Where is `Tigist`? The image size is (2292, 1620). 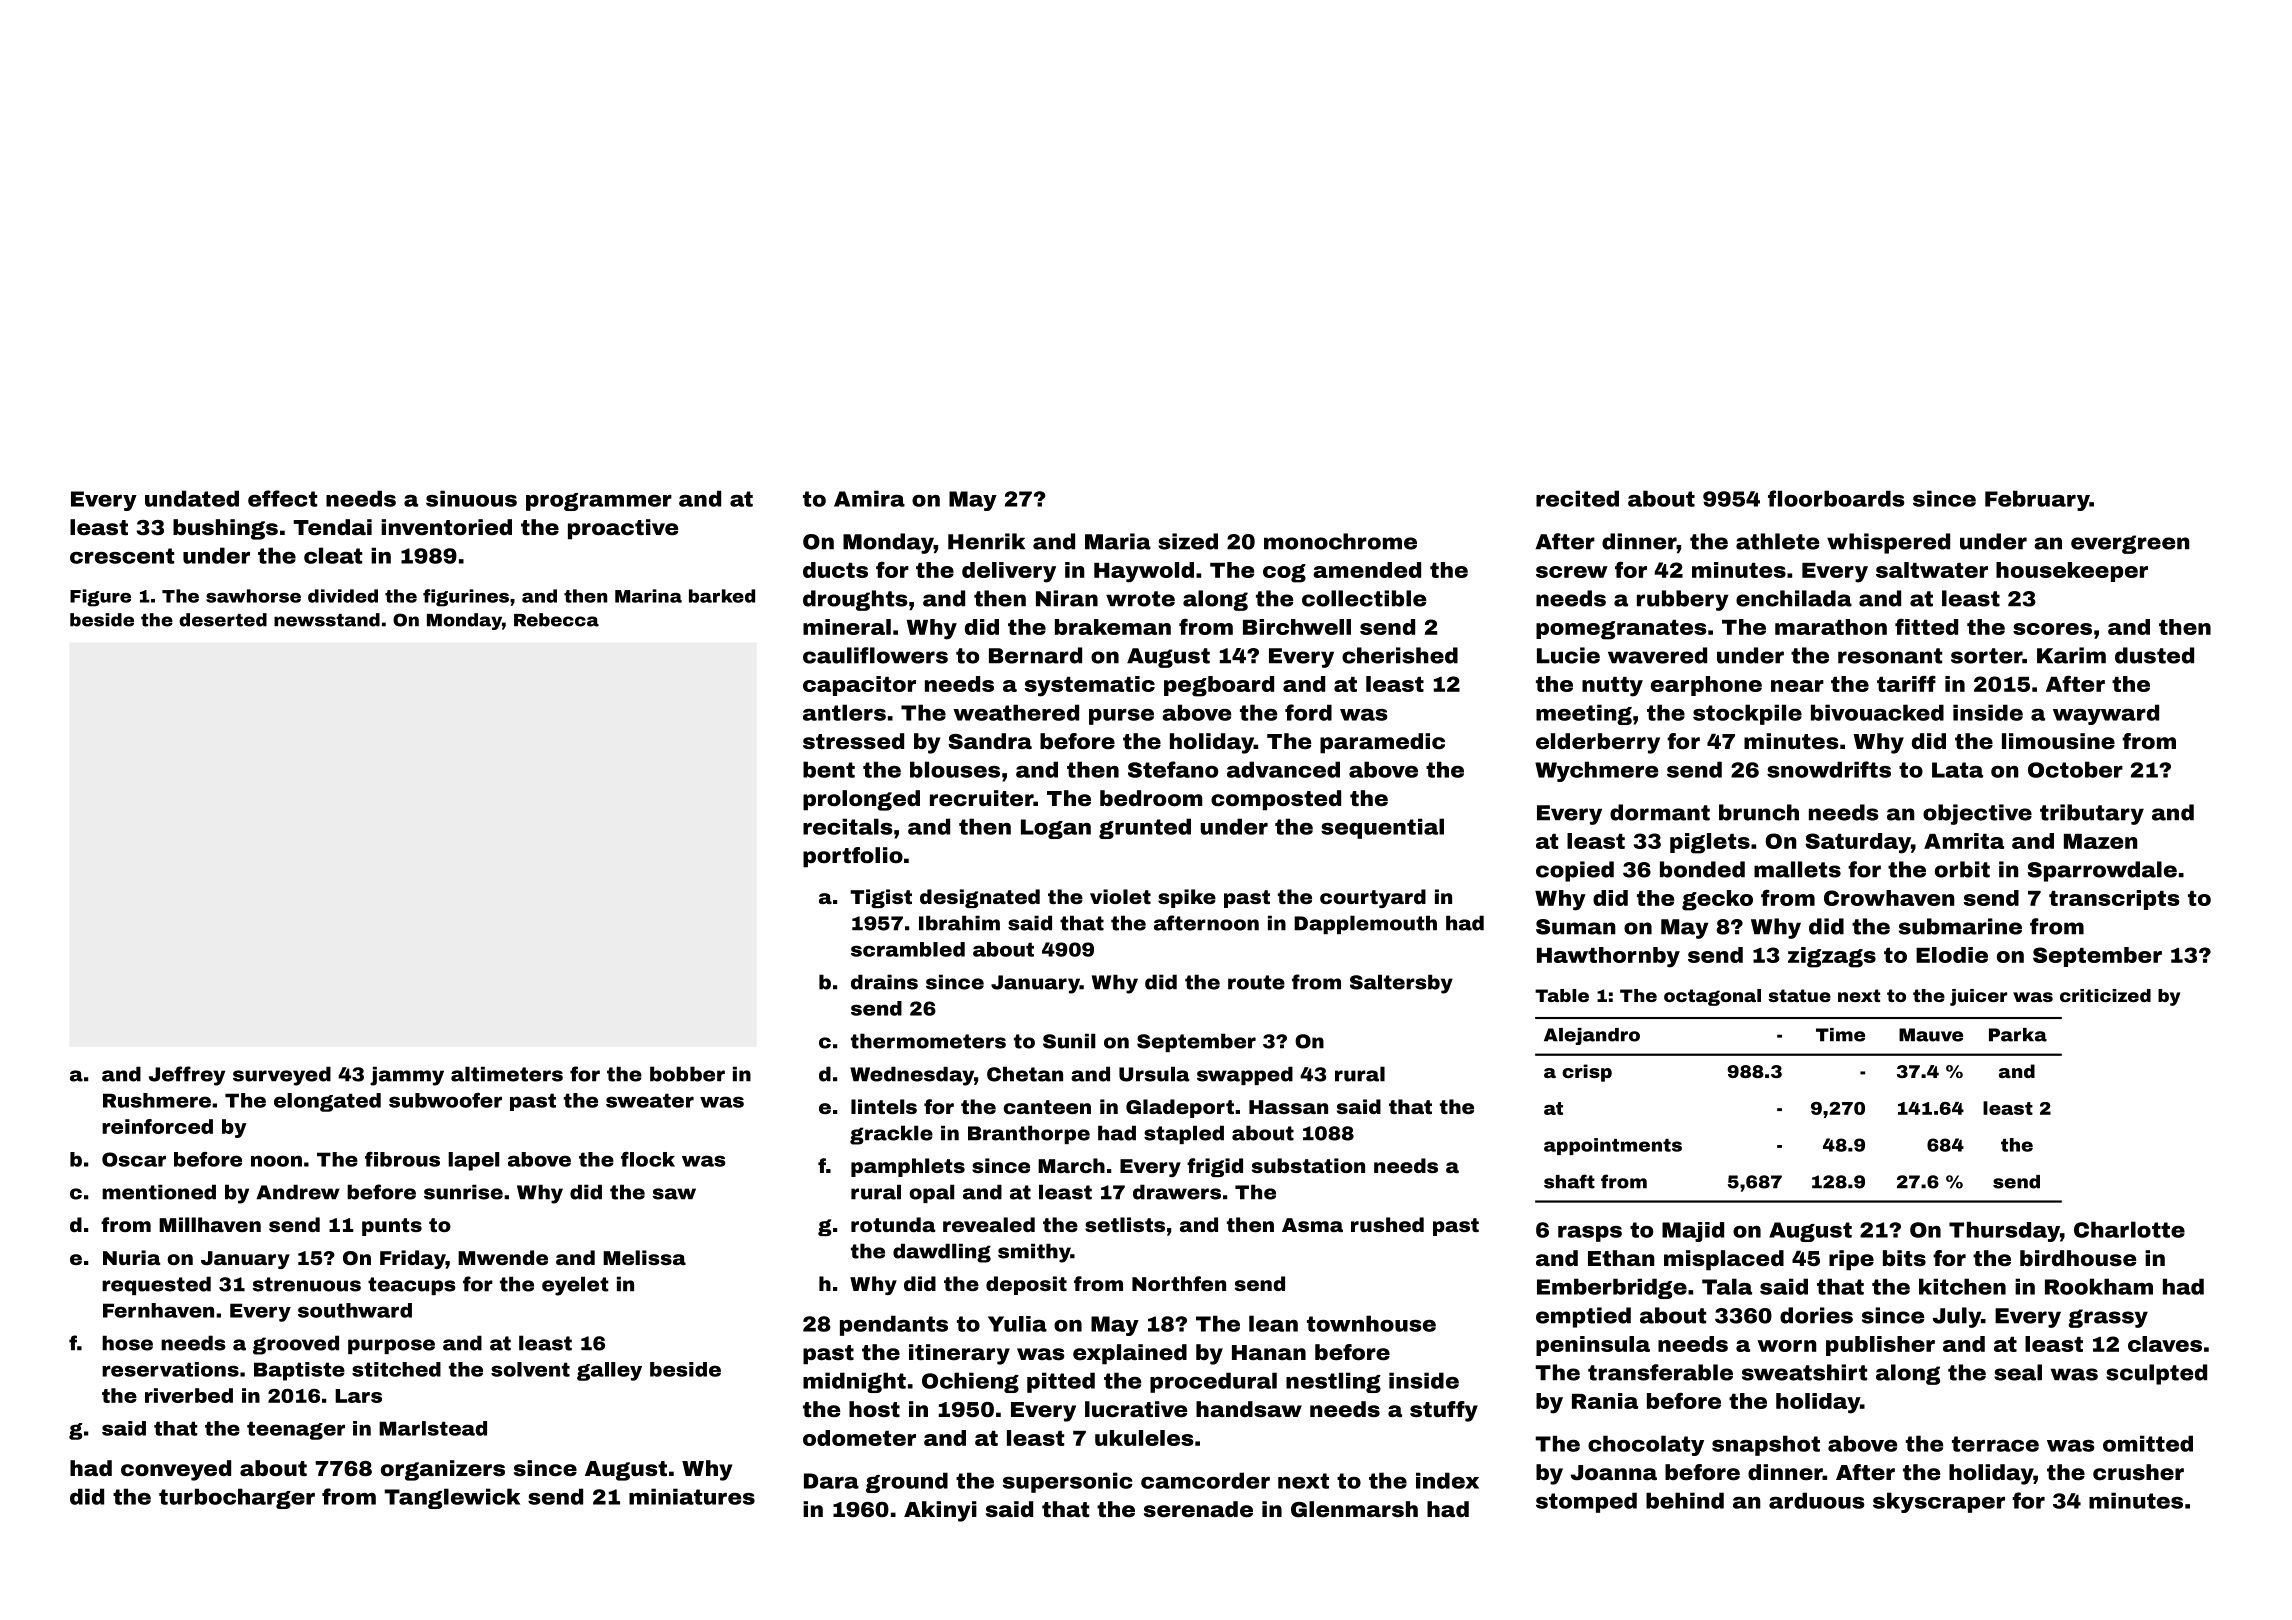 Tigist is located at coordinates (881, 898).
